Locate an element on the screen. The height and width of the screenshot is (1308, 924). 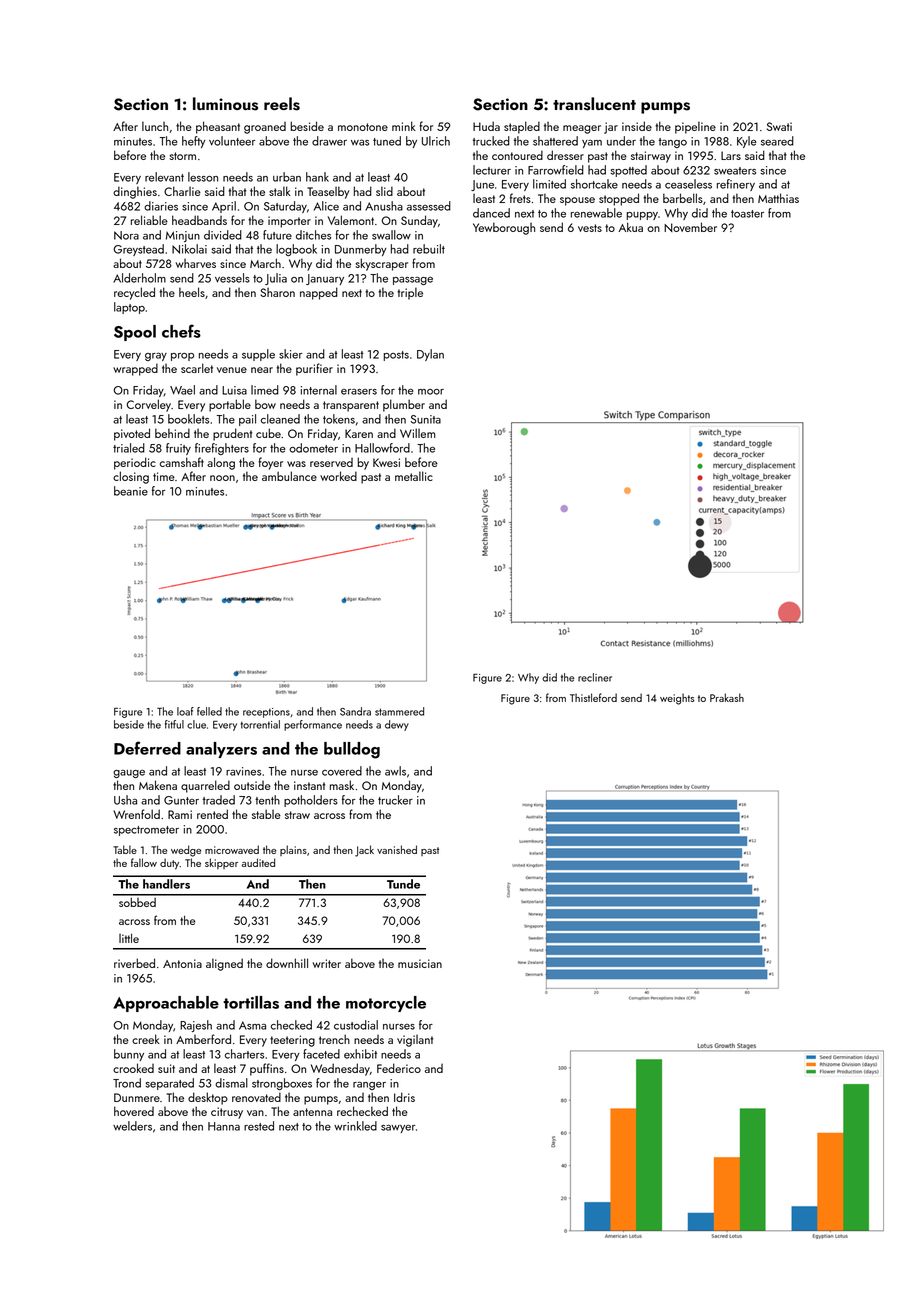
Antonia is located at coordinates (182, 963).
